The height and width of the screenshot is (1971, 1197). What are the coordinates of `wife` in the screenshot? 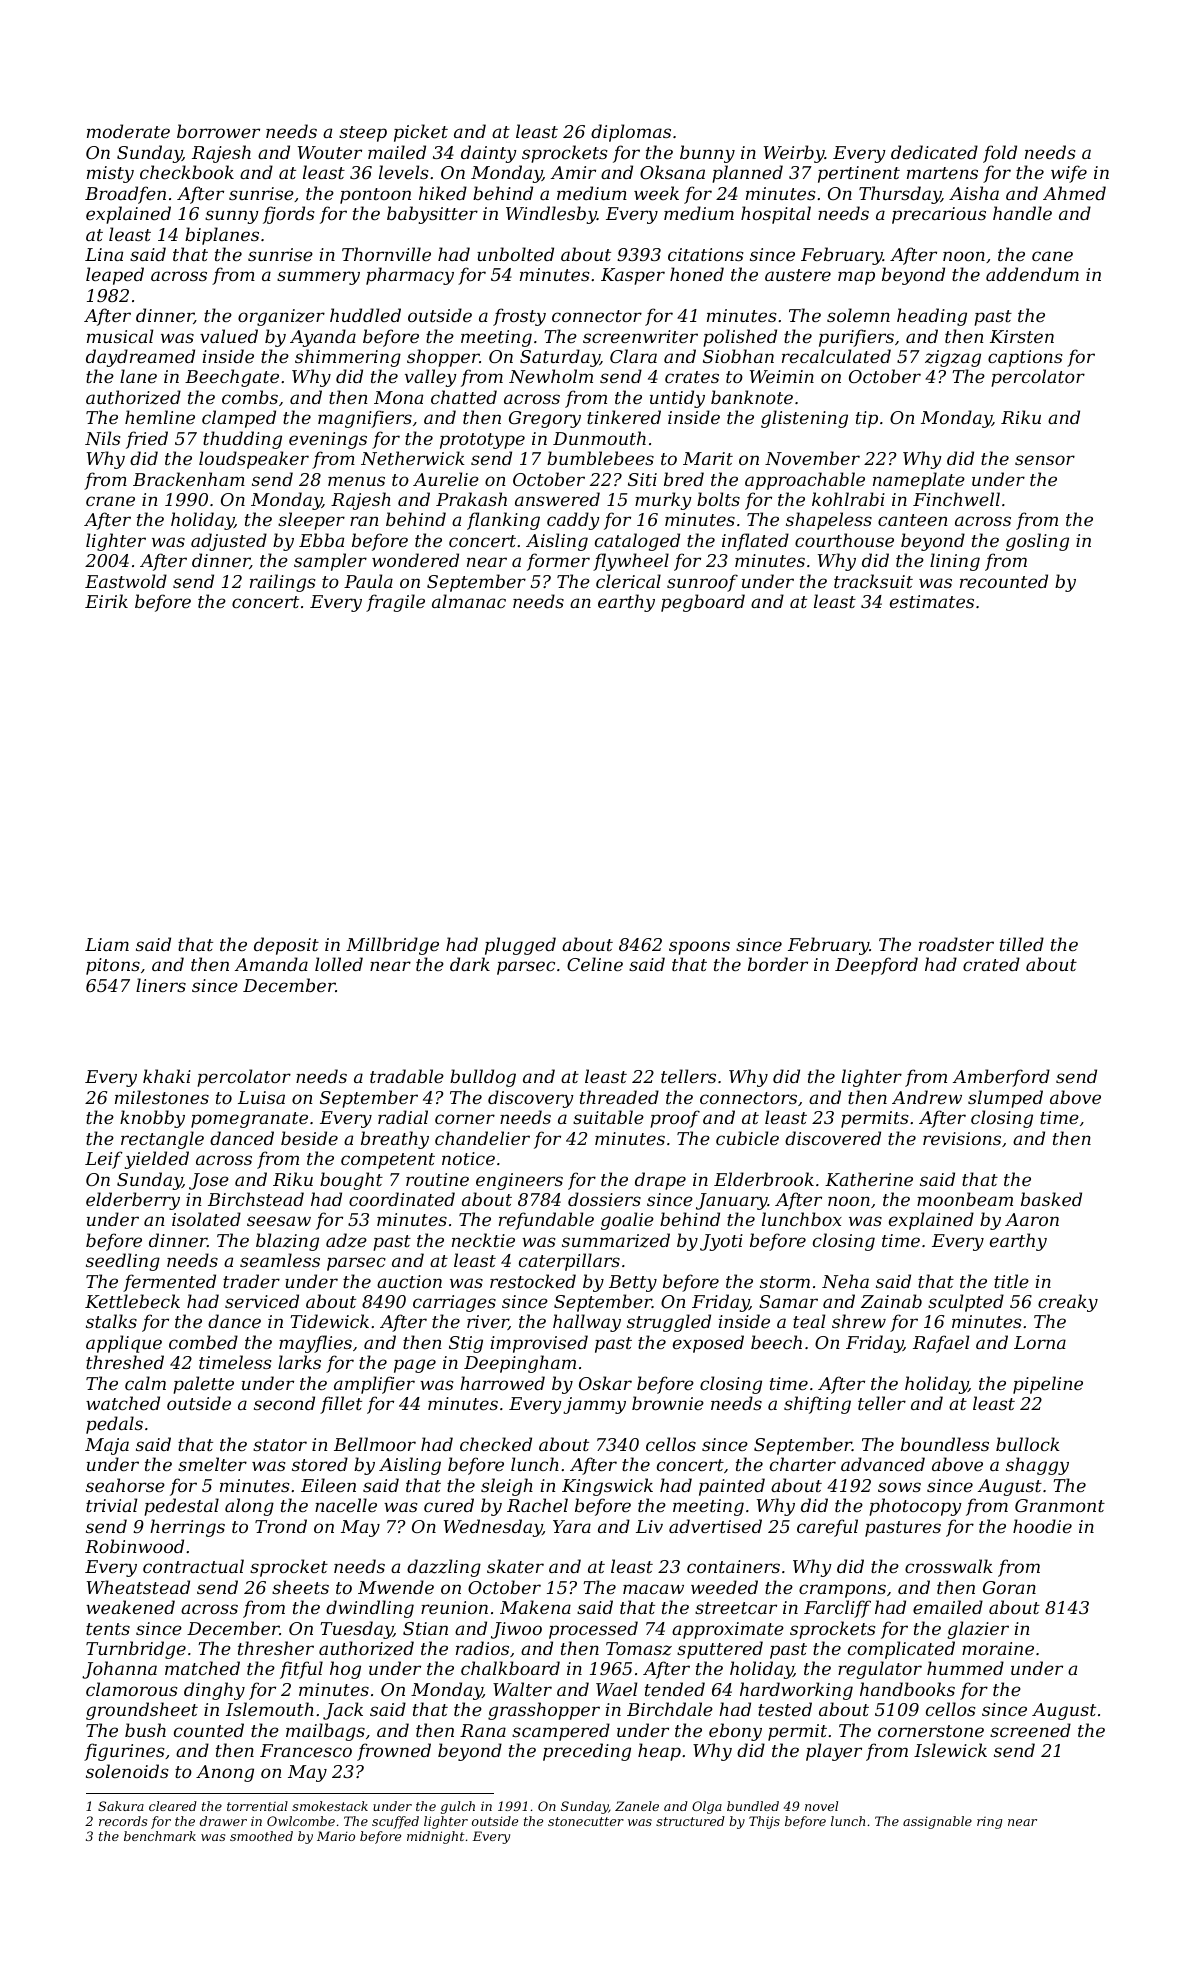 It's located at (1069, 174).
